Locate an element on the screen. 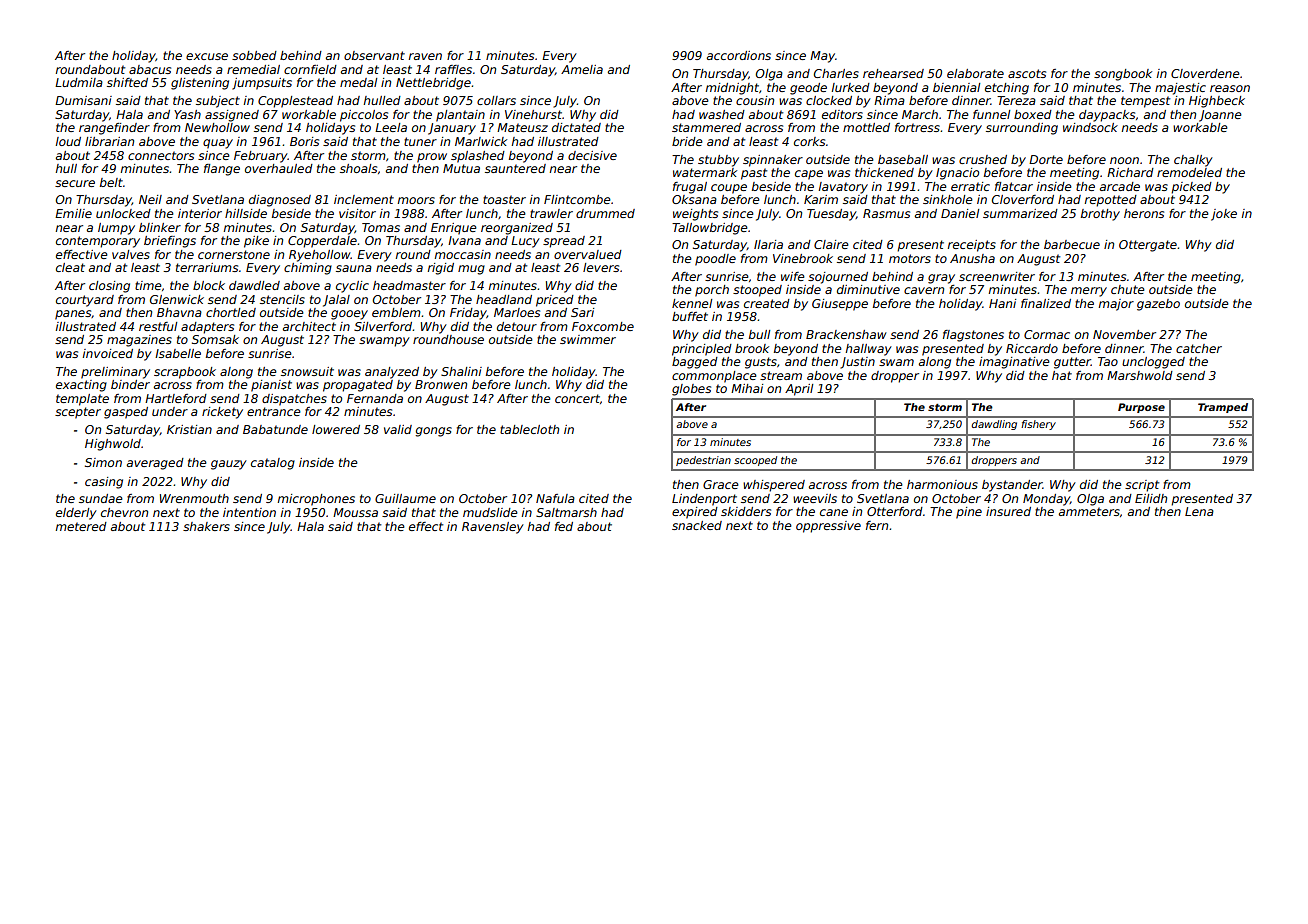 Image resolution: width=1308 pixels, height=924 pixels. gazebo is located at coordinates (1158, 305).
